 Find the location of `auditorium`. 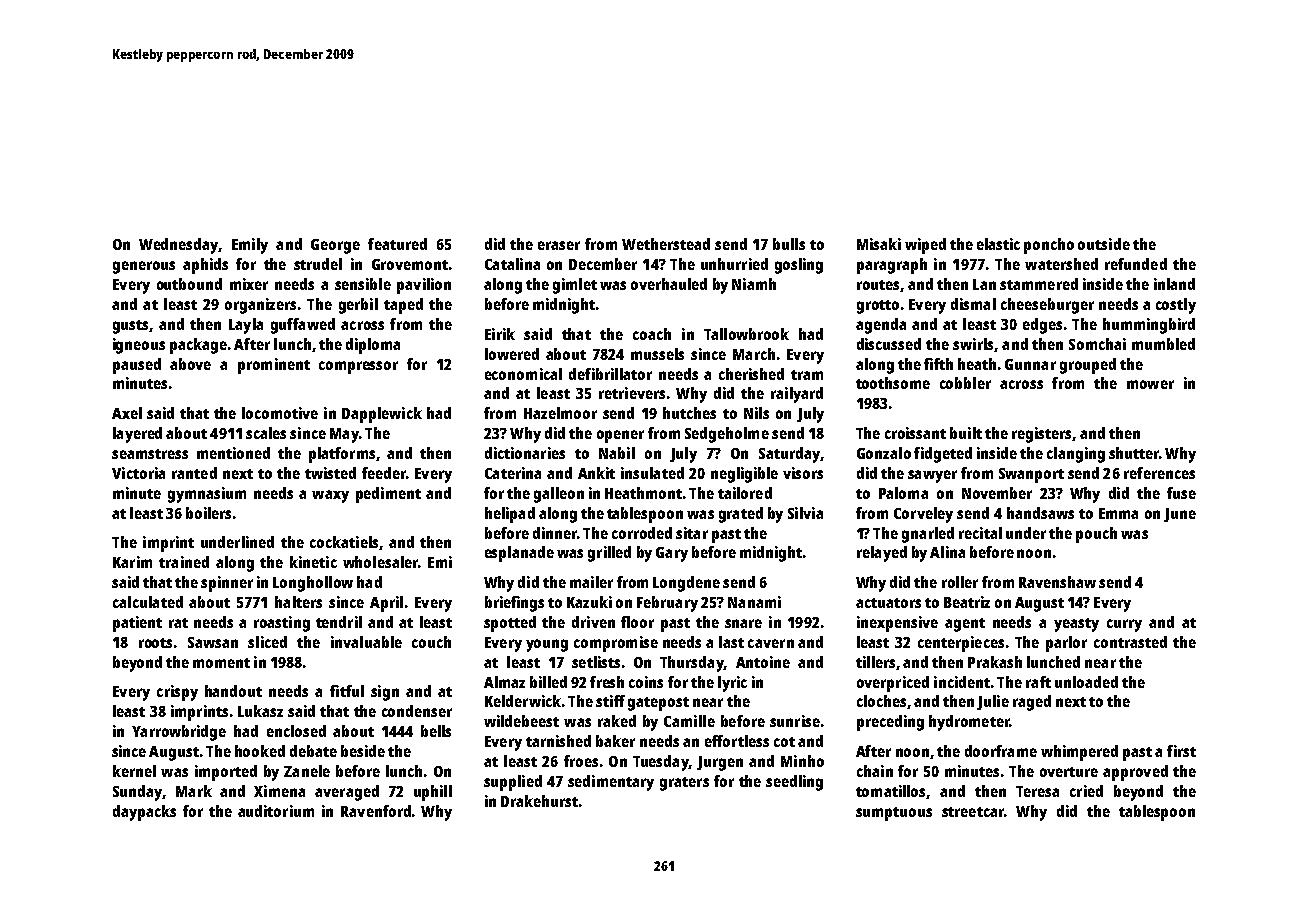

auditorium is located at coordinates (276, 811).
